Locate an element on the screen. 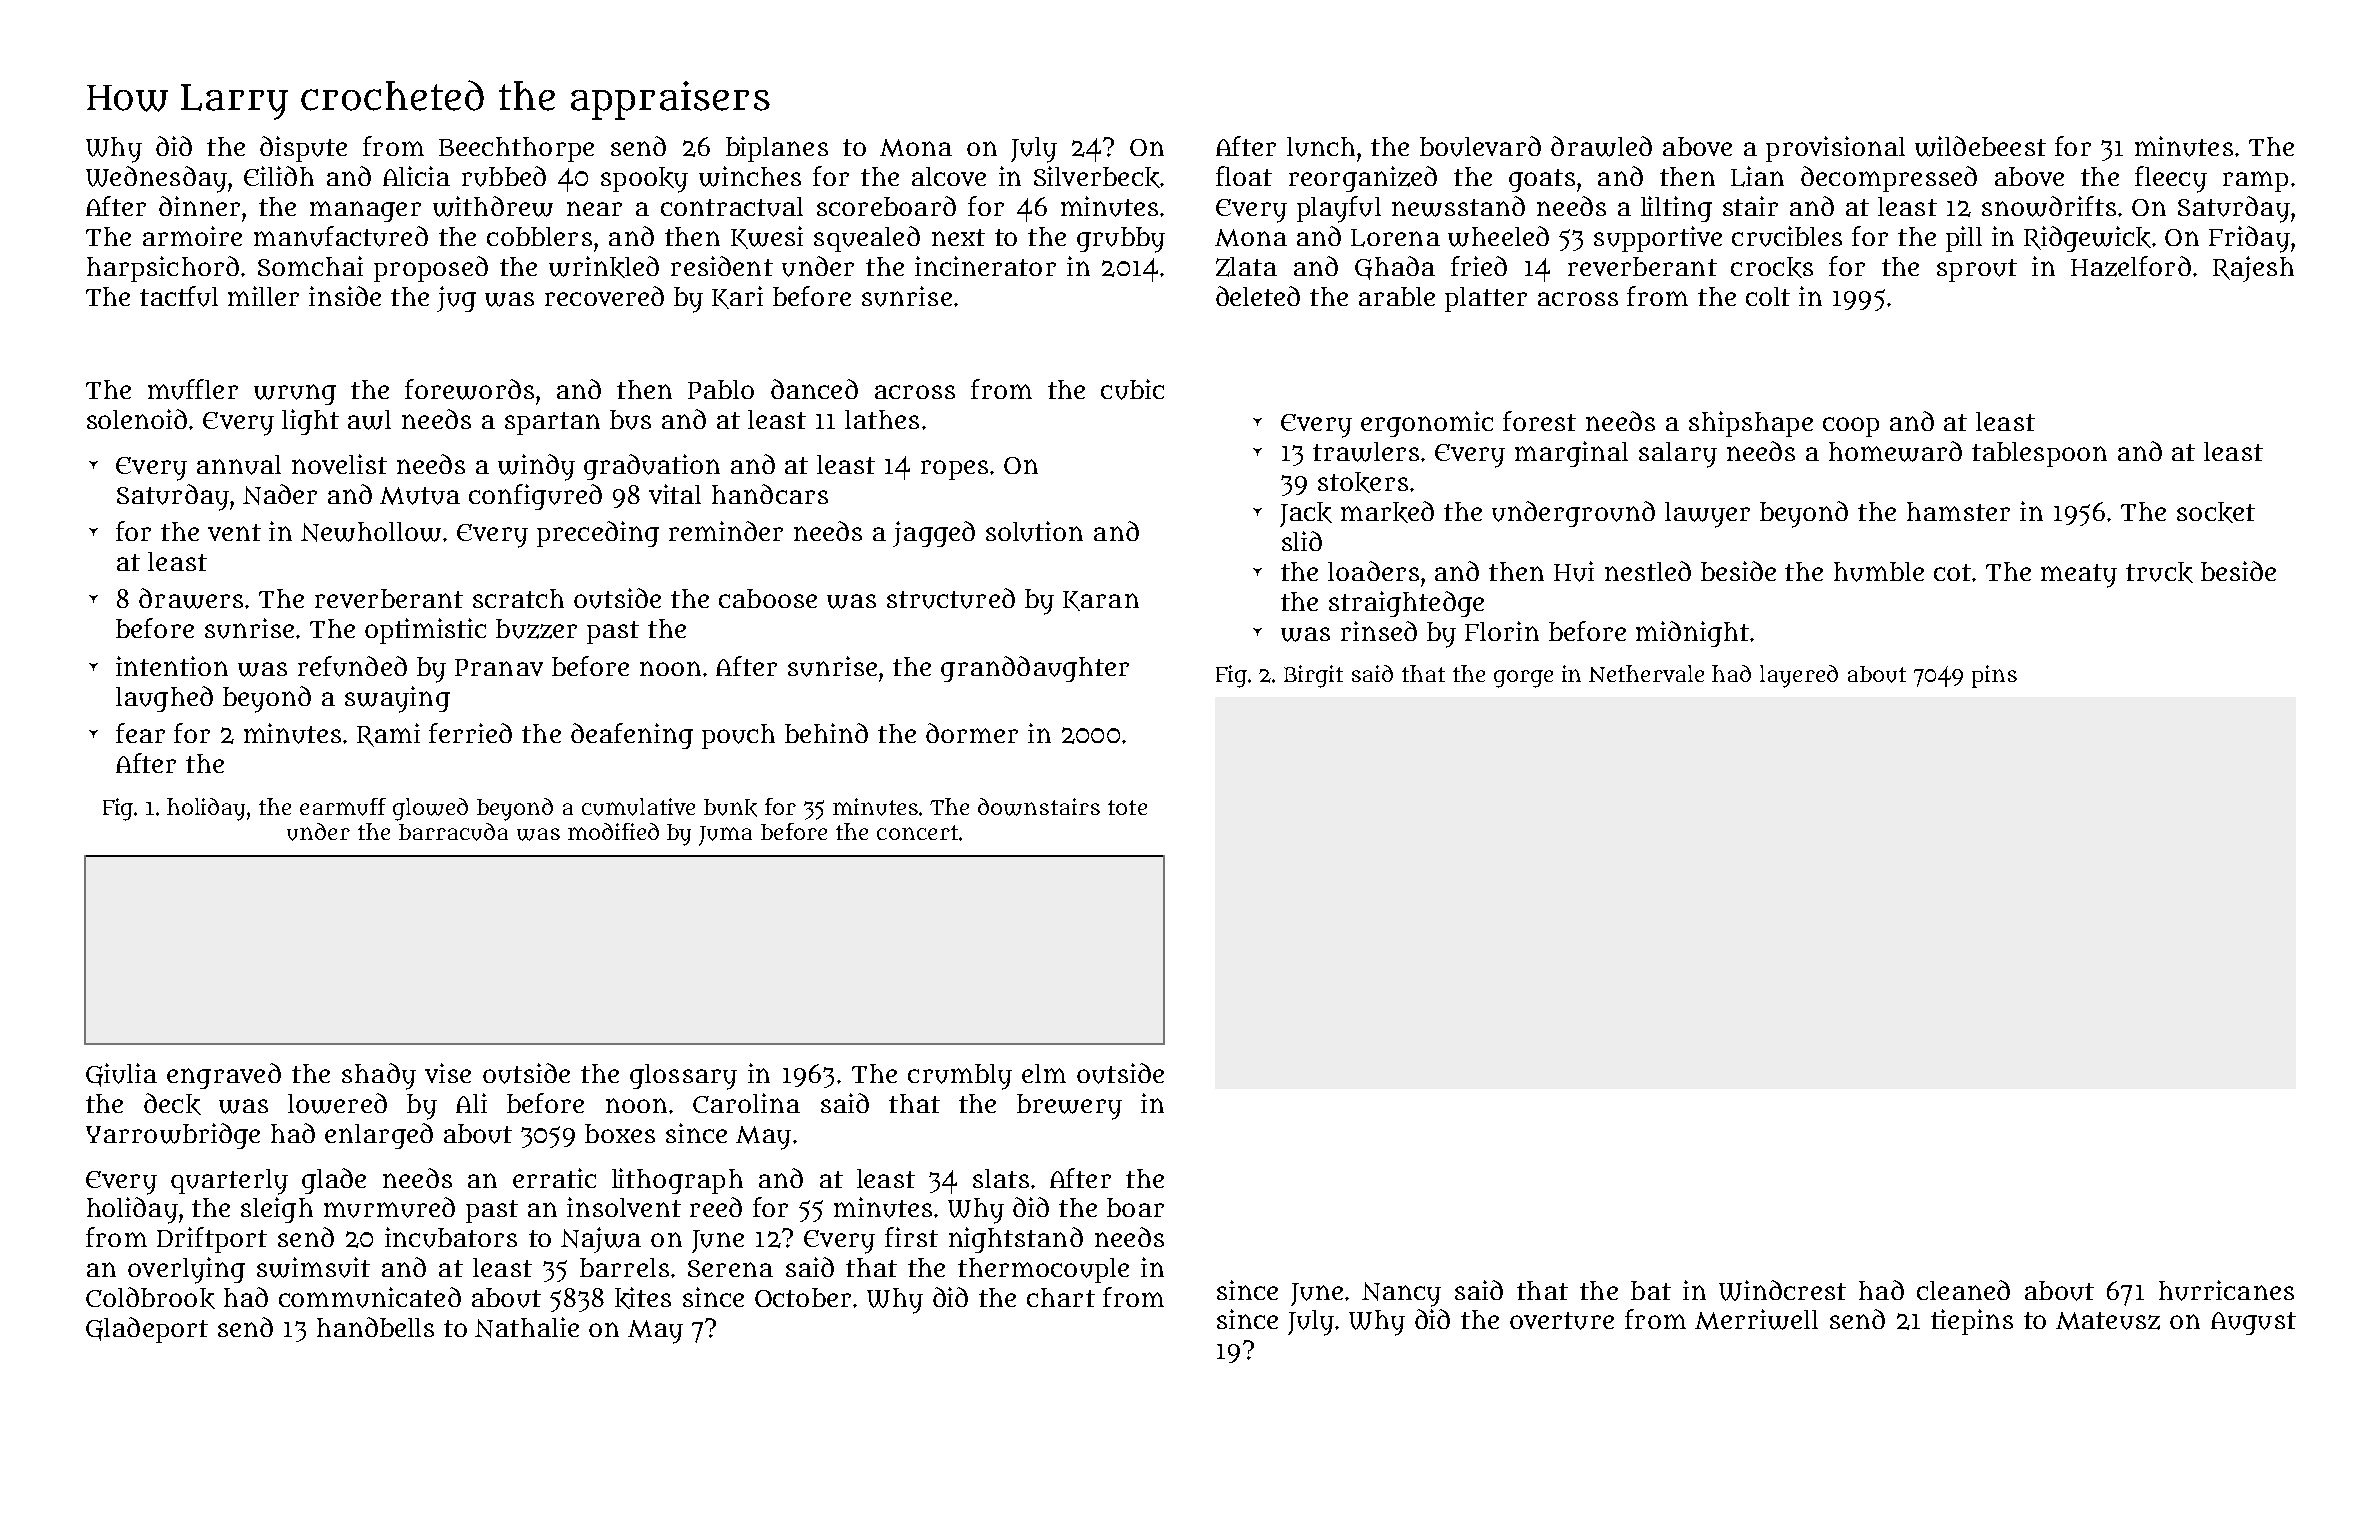 This screenshot has height=1540, width=2380. danced is located at coordinates (814, 389).
